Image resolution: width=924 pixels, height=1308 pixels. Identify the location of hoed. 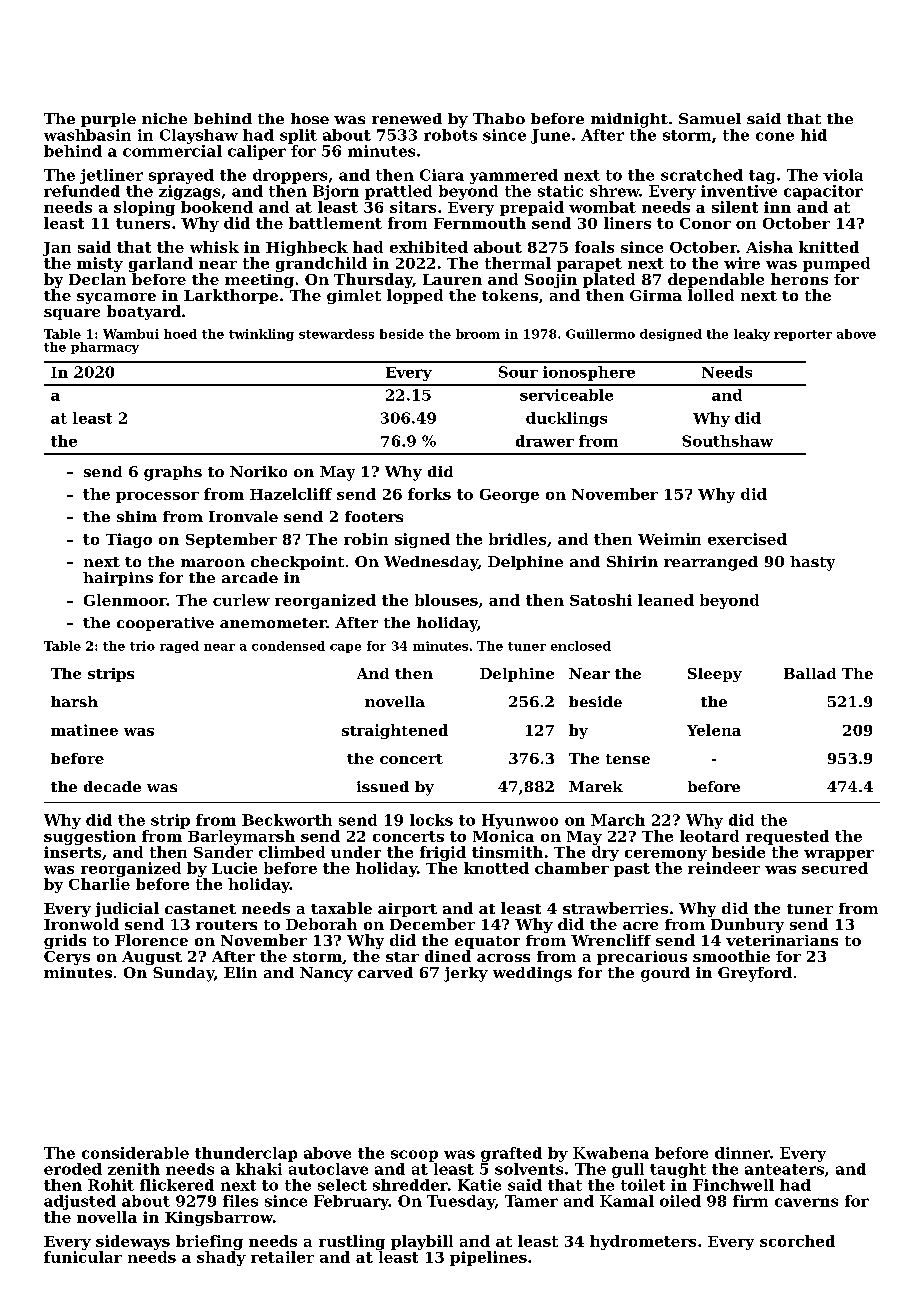
(180, 334).
